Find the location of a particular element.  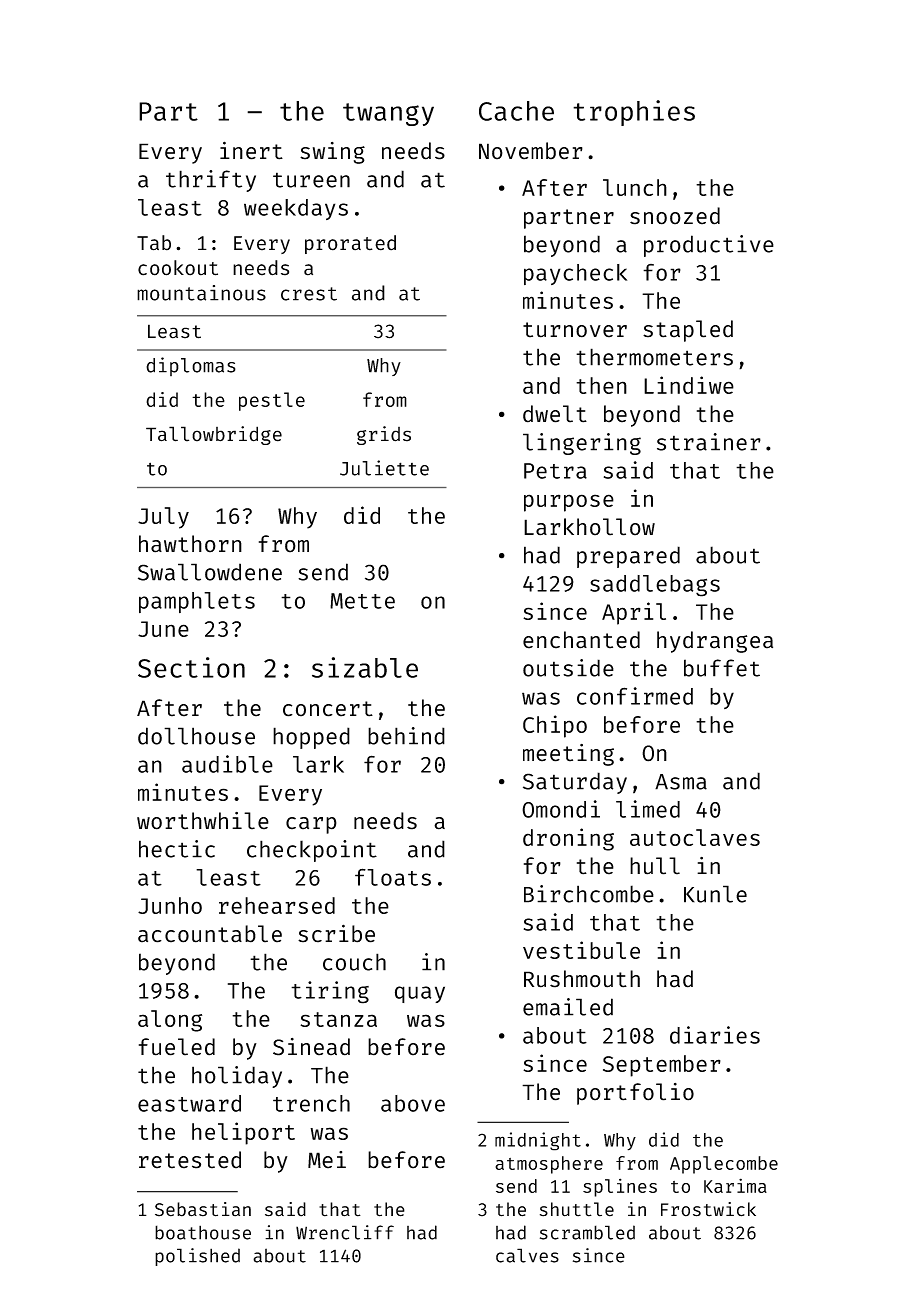

hectic is located at coordinates (177, 849).
